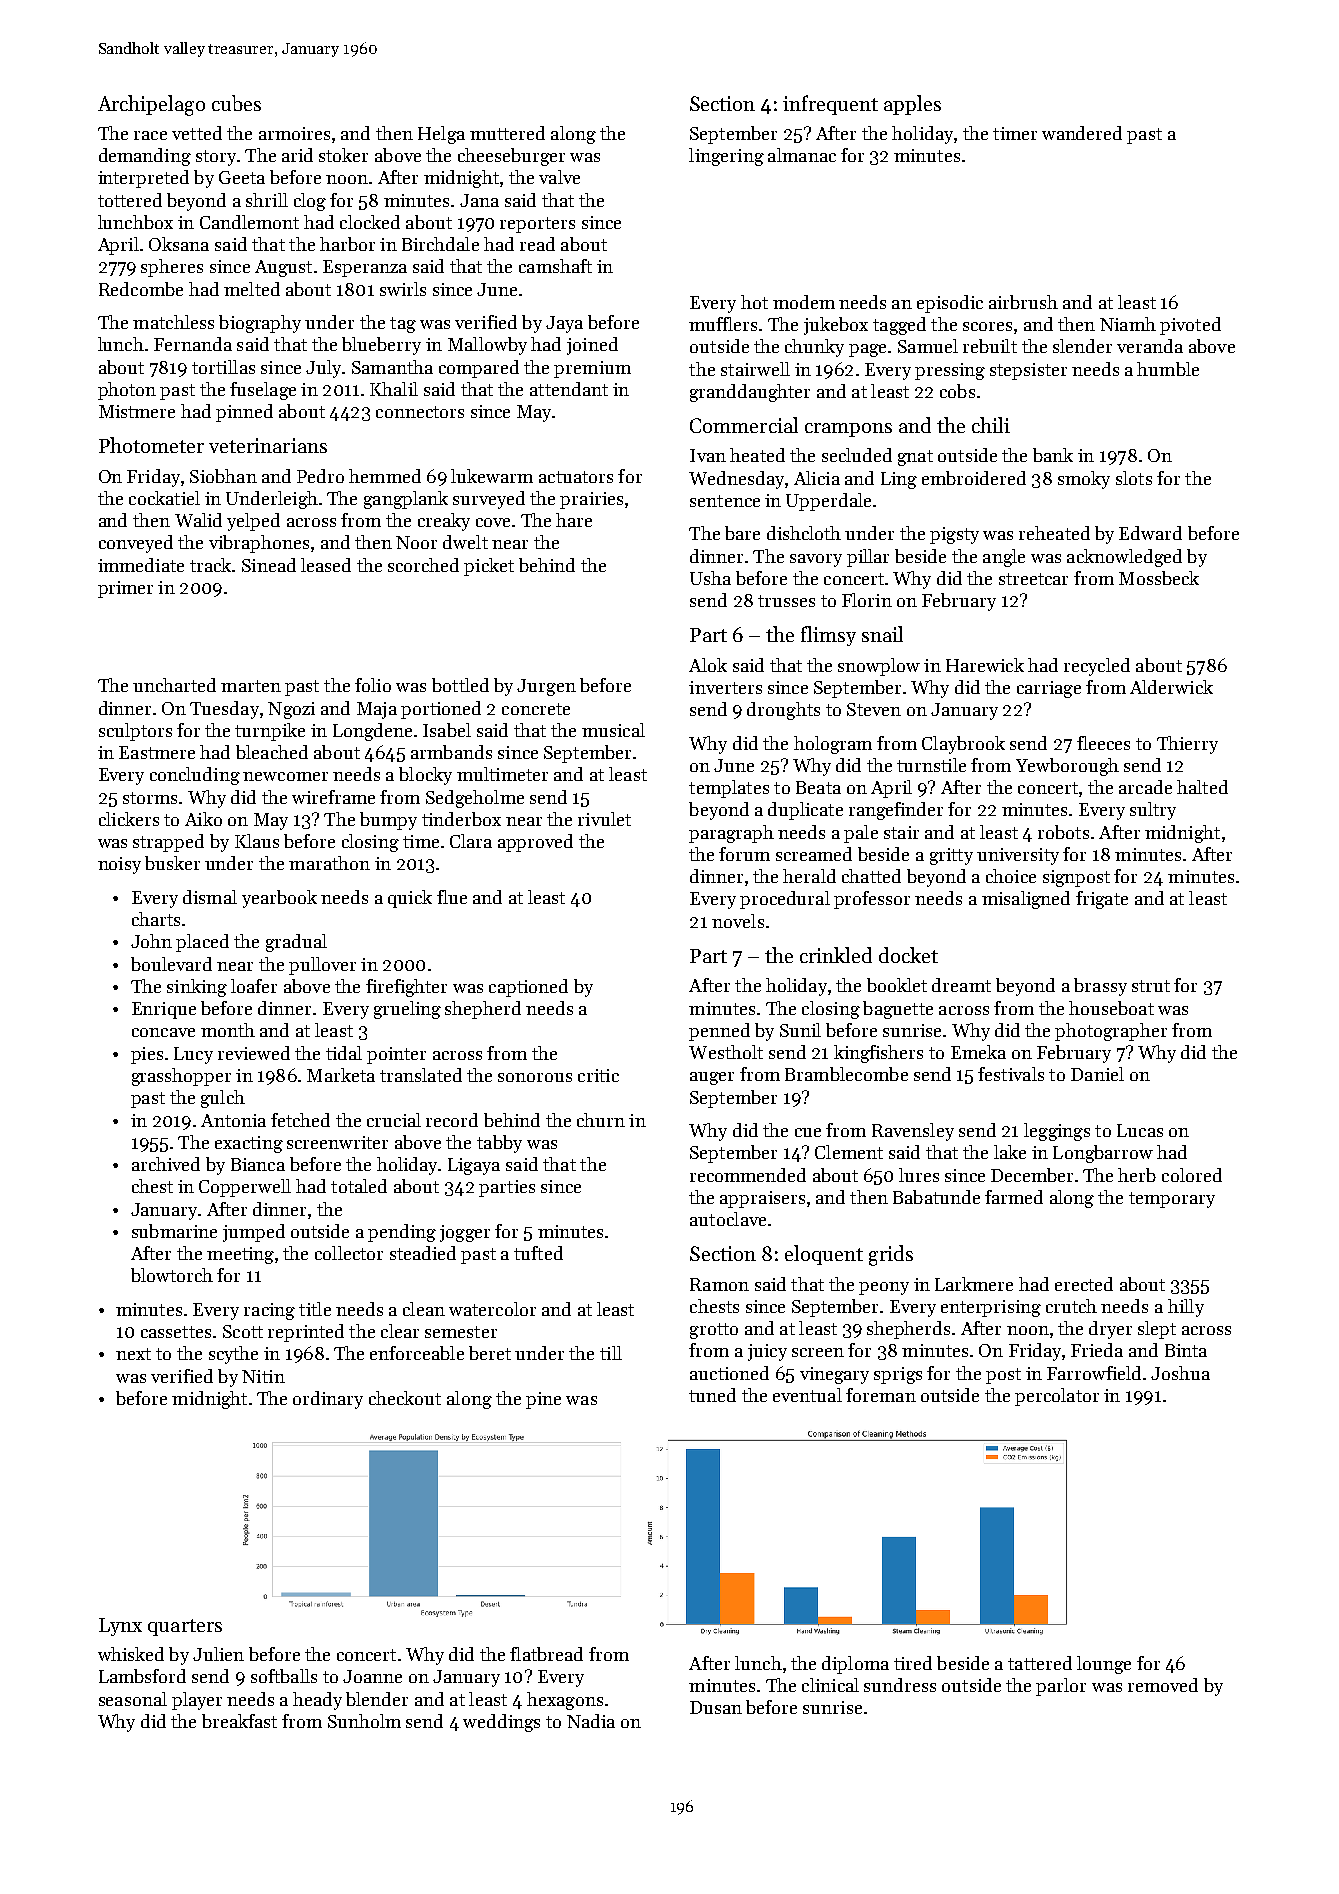 This document has width=1339, height=1894. What do you see at coordinates (364, 1721) in the document?
I see `Sunholm` at bounding box center [364, 1721].
